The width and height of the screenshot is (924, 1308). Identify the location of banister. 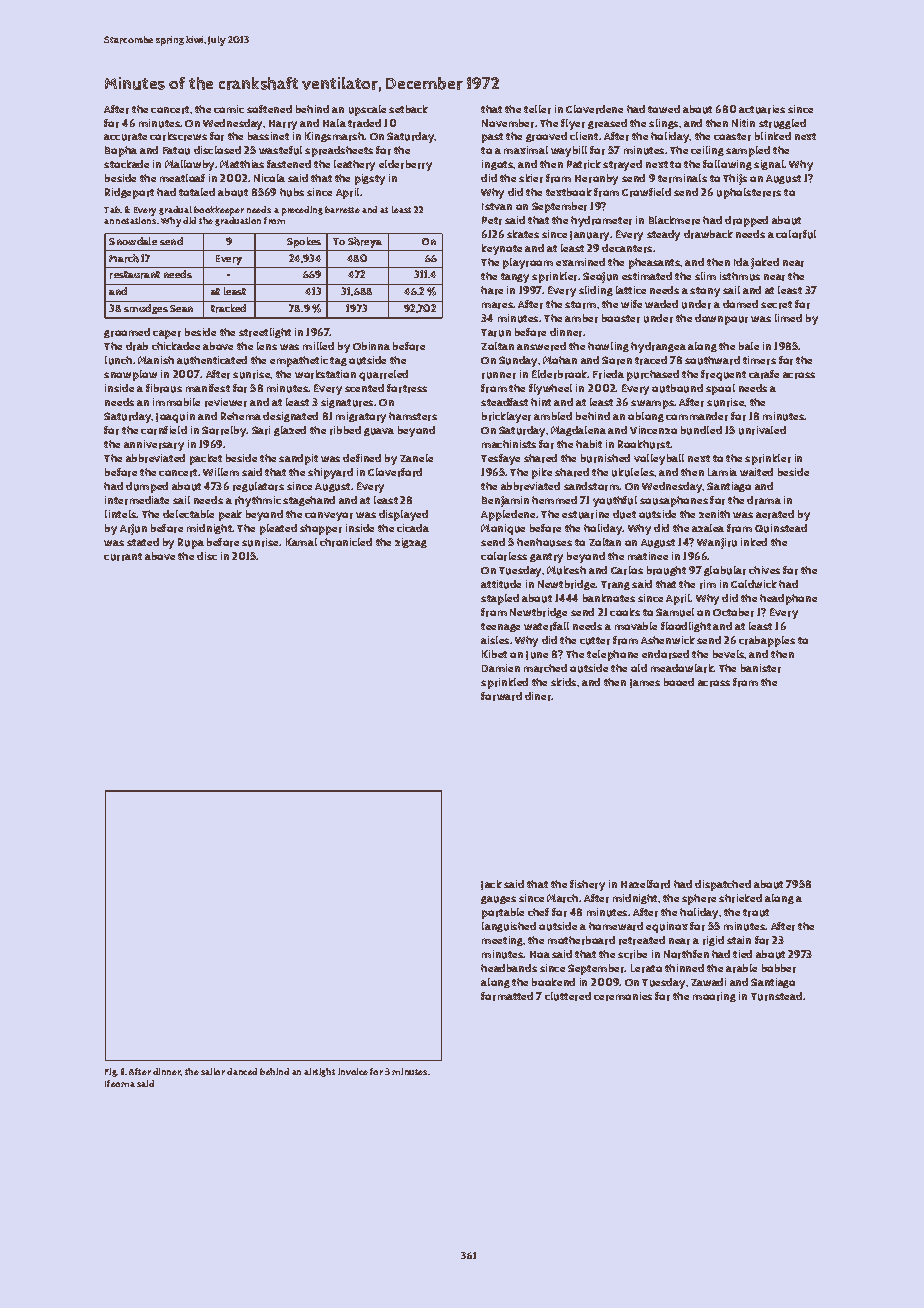
(761, 668).
